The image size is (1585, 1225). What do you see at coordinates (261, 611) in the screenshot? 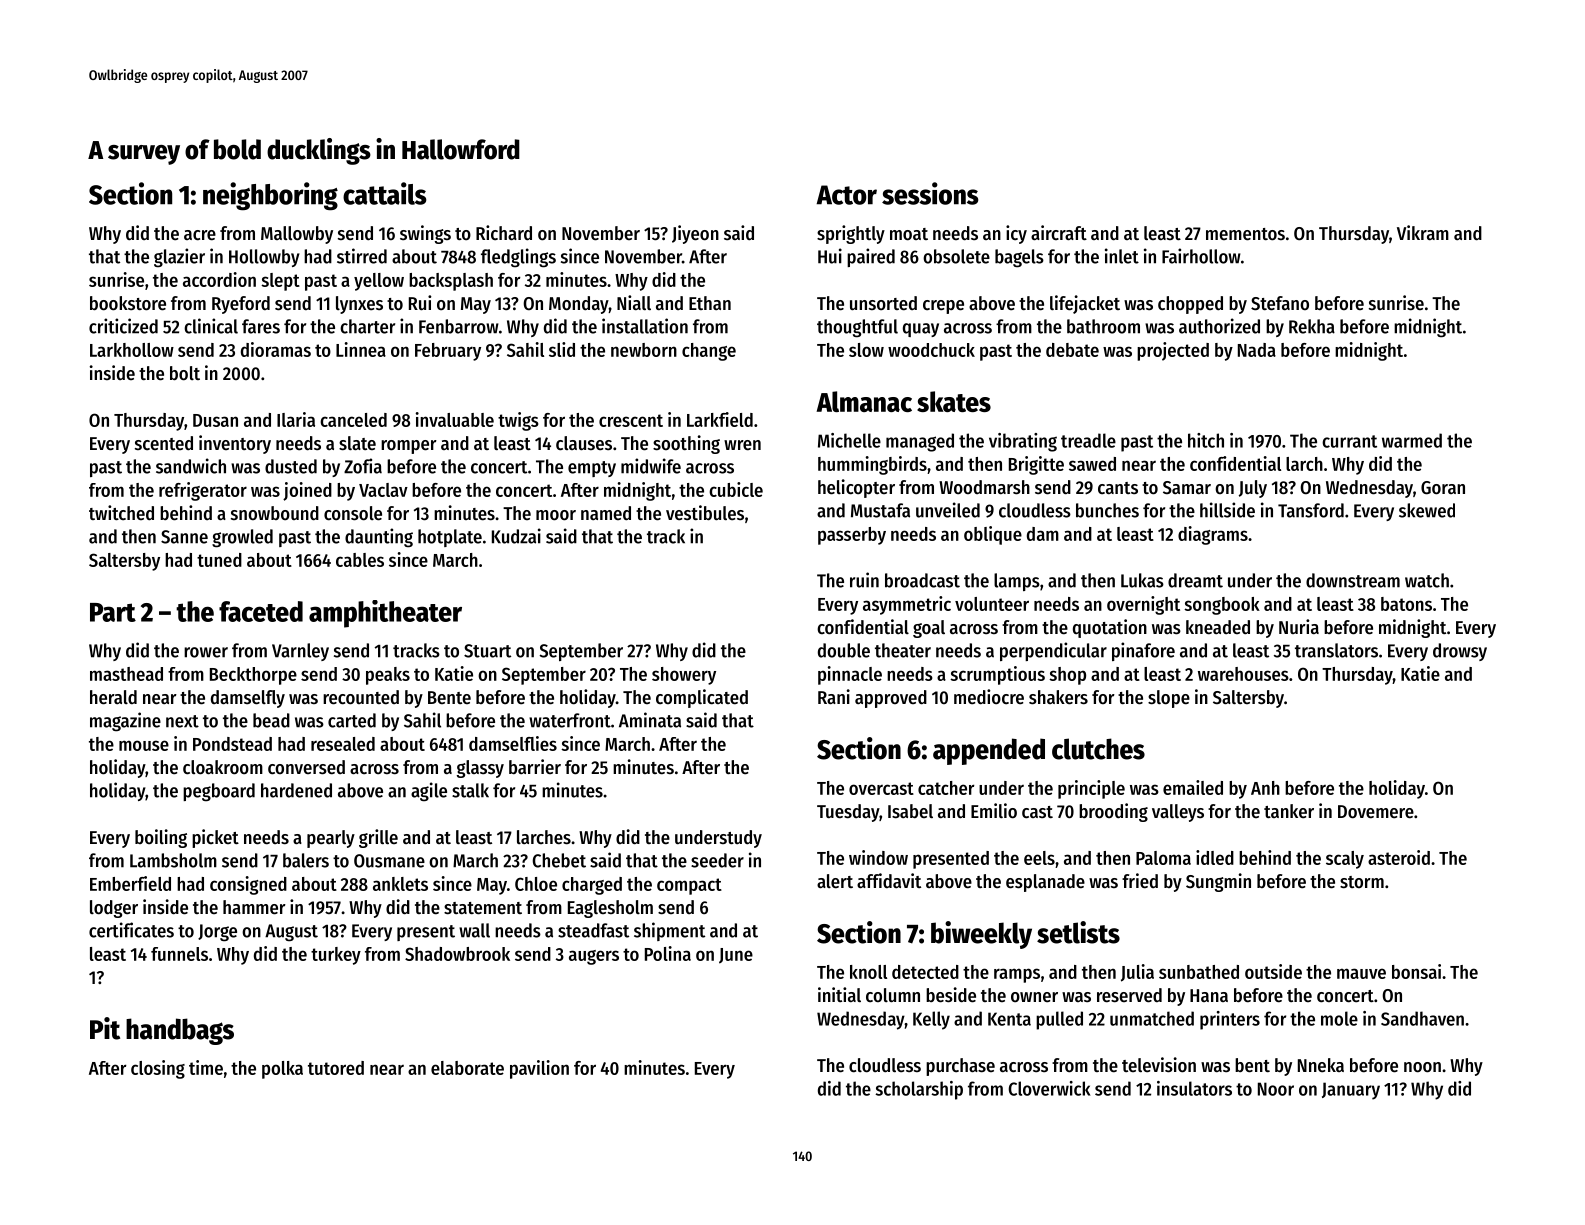
I see `faceted` at bounding box center [261, 611].
